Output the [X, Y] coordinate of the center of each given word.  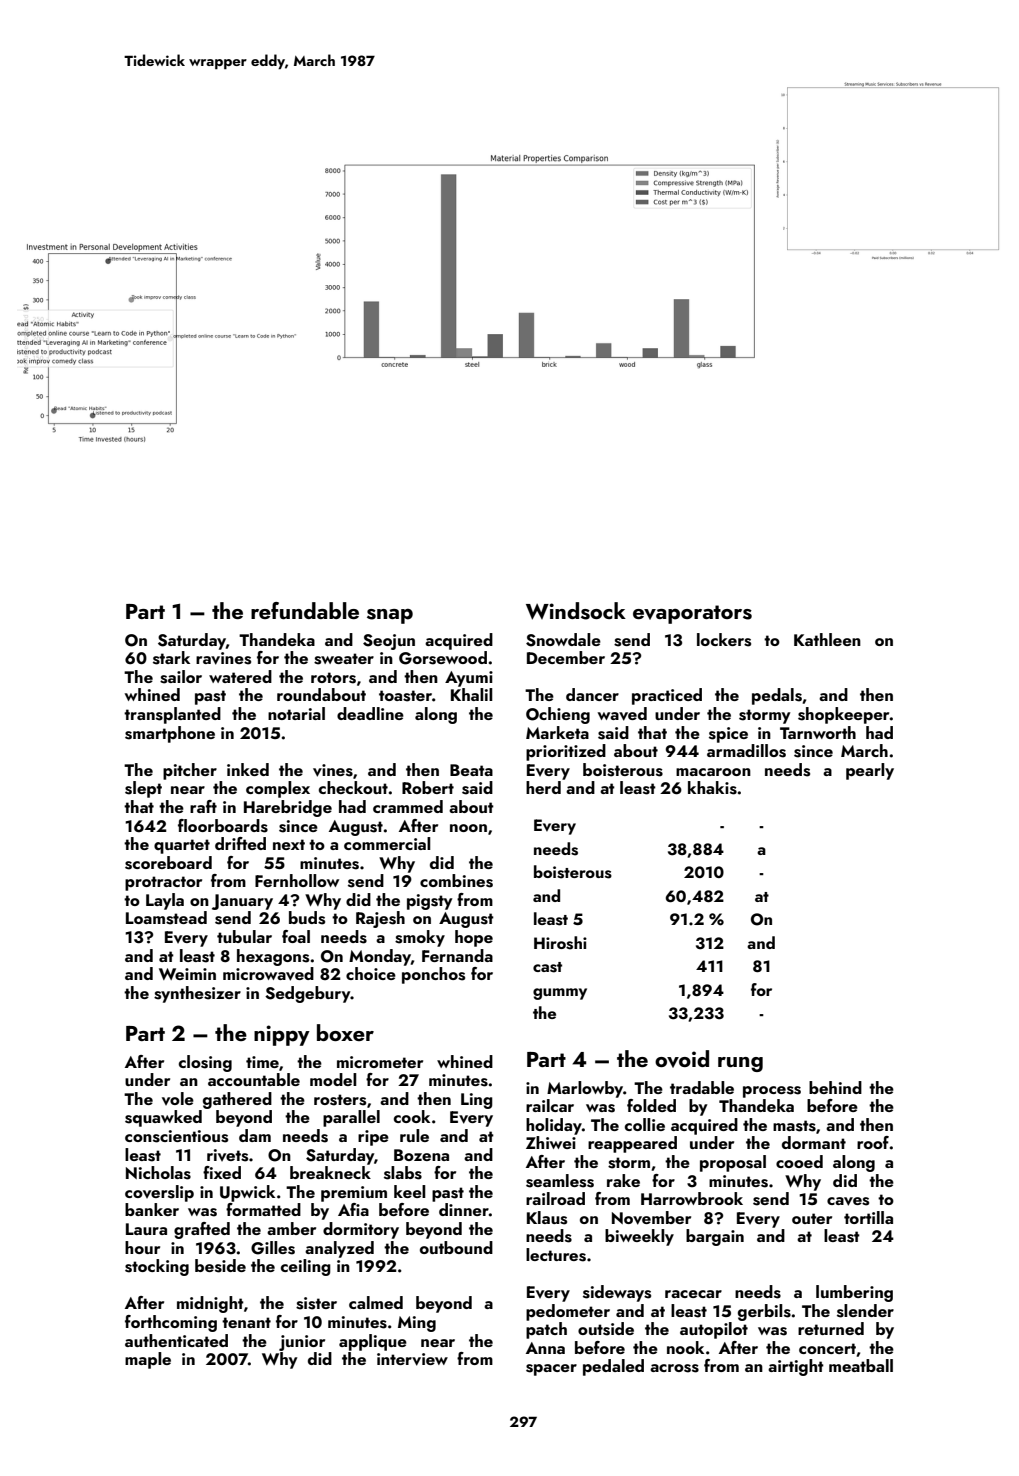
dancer [592, 694]
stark [171, 658]
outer [812, 1218]
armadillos [746, 751]
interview [412, 1359]
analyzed [339, 1249]
